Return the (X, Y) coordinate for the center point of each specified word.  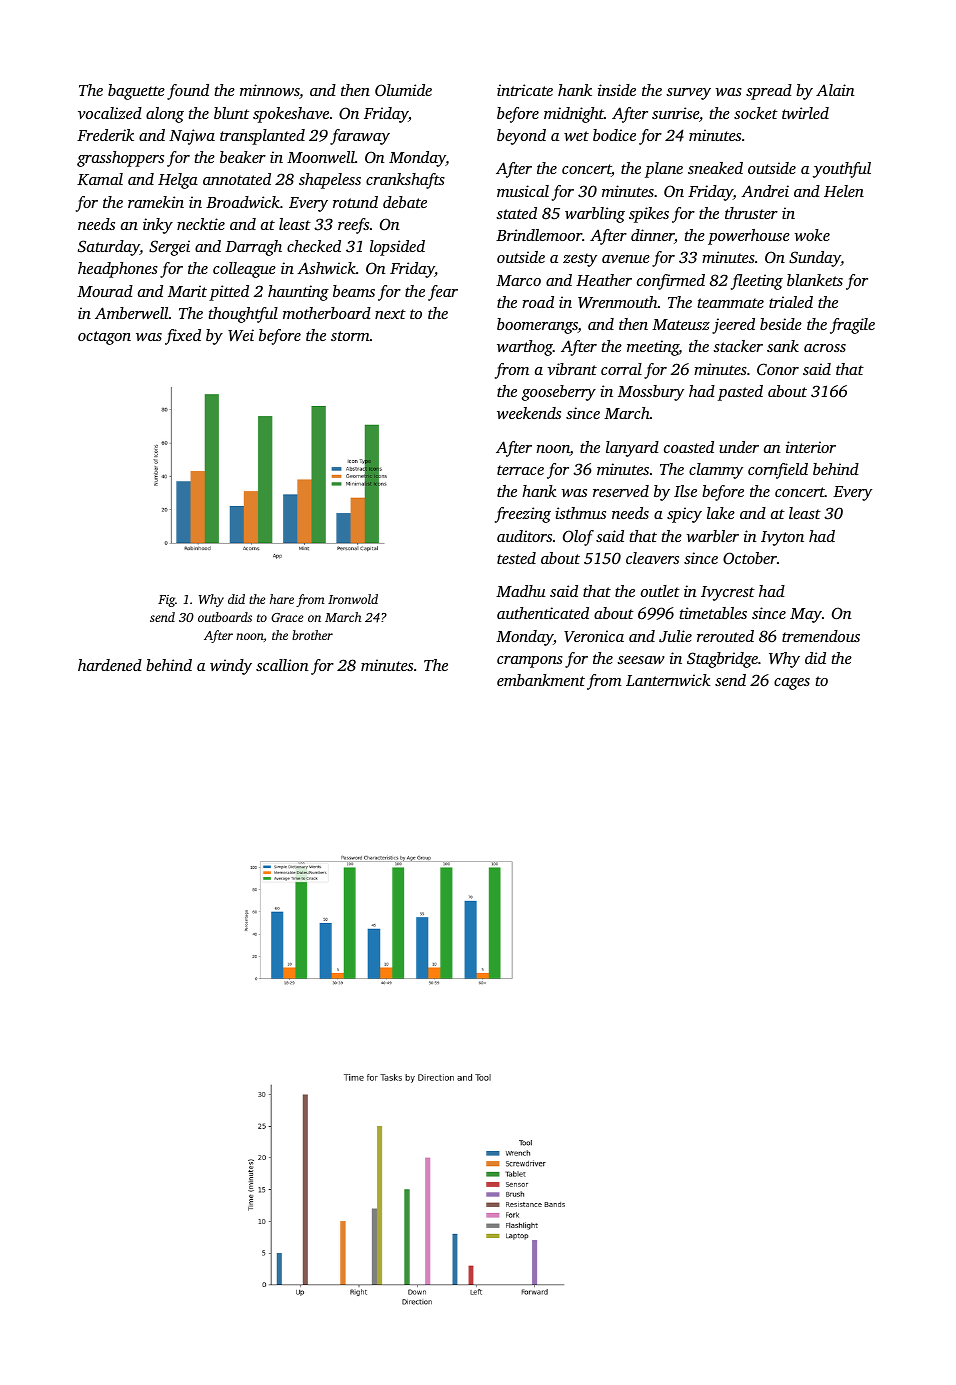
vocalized (110, 113)
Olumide (403, 90)
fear (443, 293)
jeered (733, 326)
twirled (805, 113)
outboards (225, 617)
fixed (183, 337)
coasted (689, 447)
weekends (529, 413)
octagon (104, 338)
